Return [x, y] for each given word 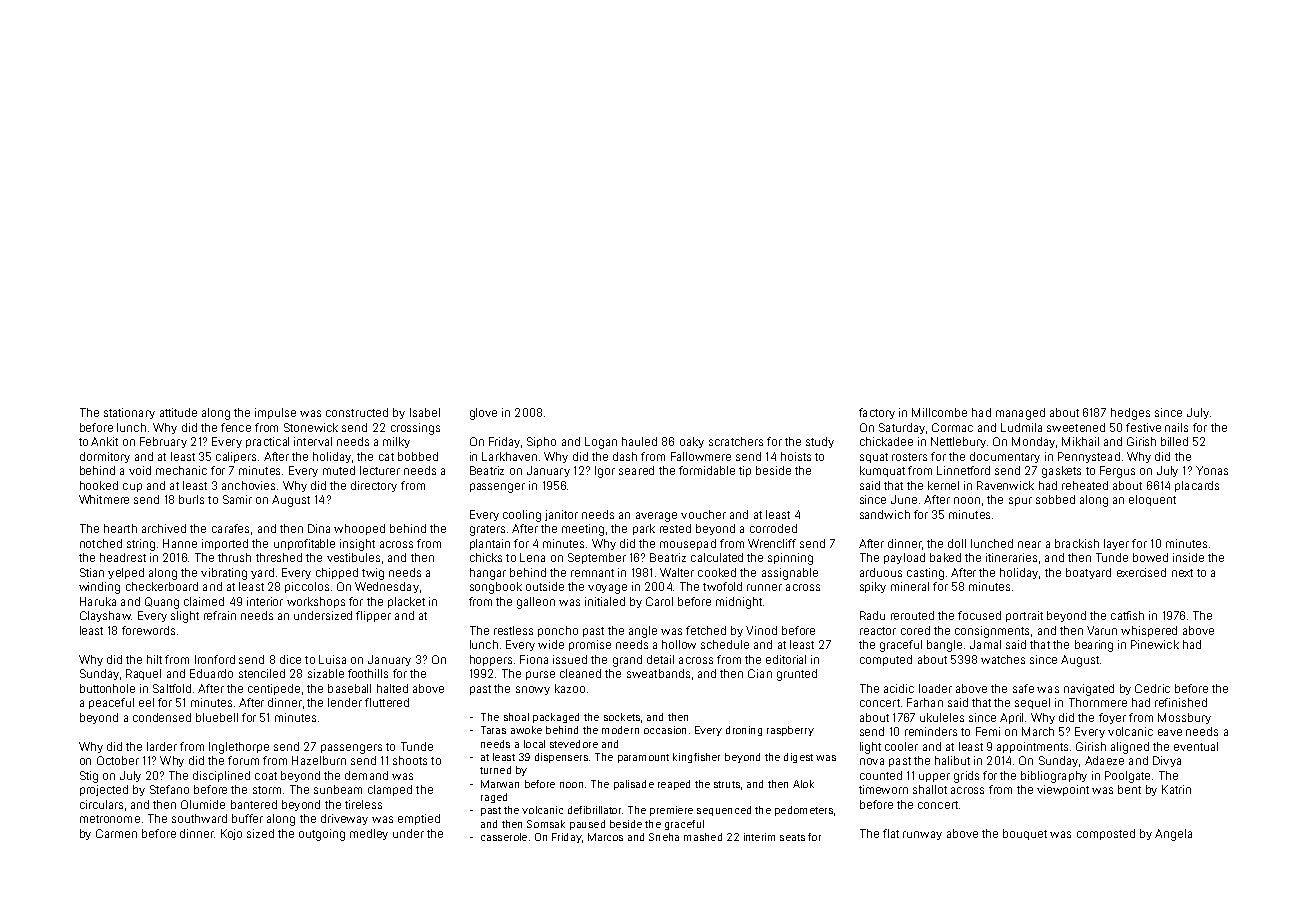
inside [1188, 557]
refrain [220, 615]
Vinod [761, 630]
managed [1020, 414]
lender [345, 702]
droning [744, 731]
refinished [1181, 702]
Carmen [116, 833]
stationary [129, 413]
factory [877, 413]
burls [191, 499]
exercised [1141, 572]
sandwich [885, 514]
